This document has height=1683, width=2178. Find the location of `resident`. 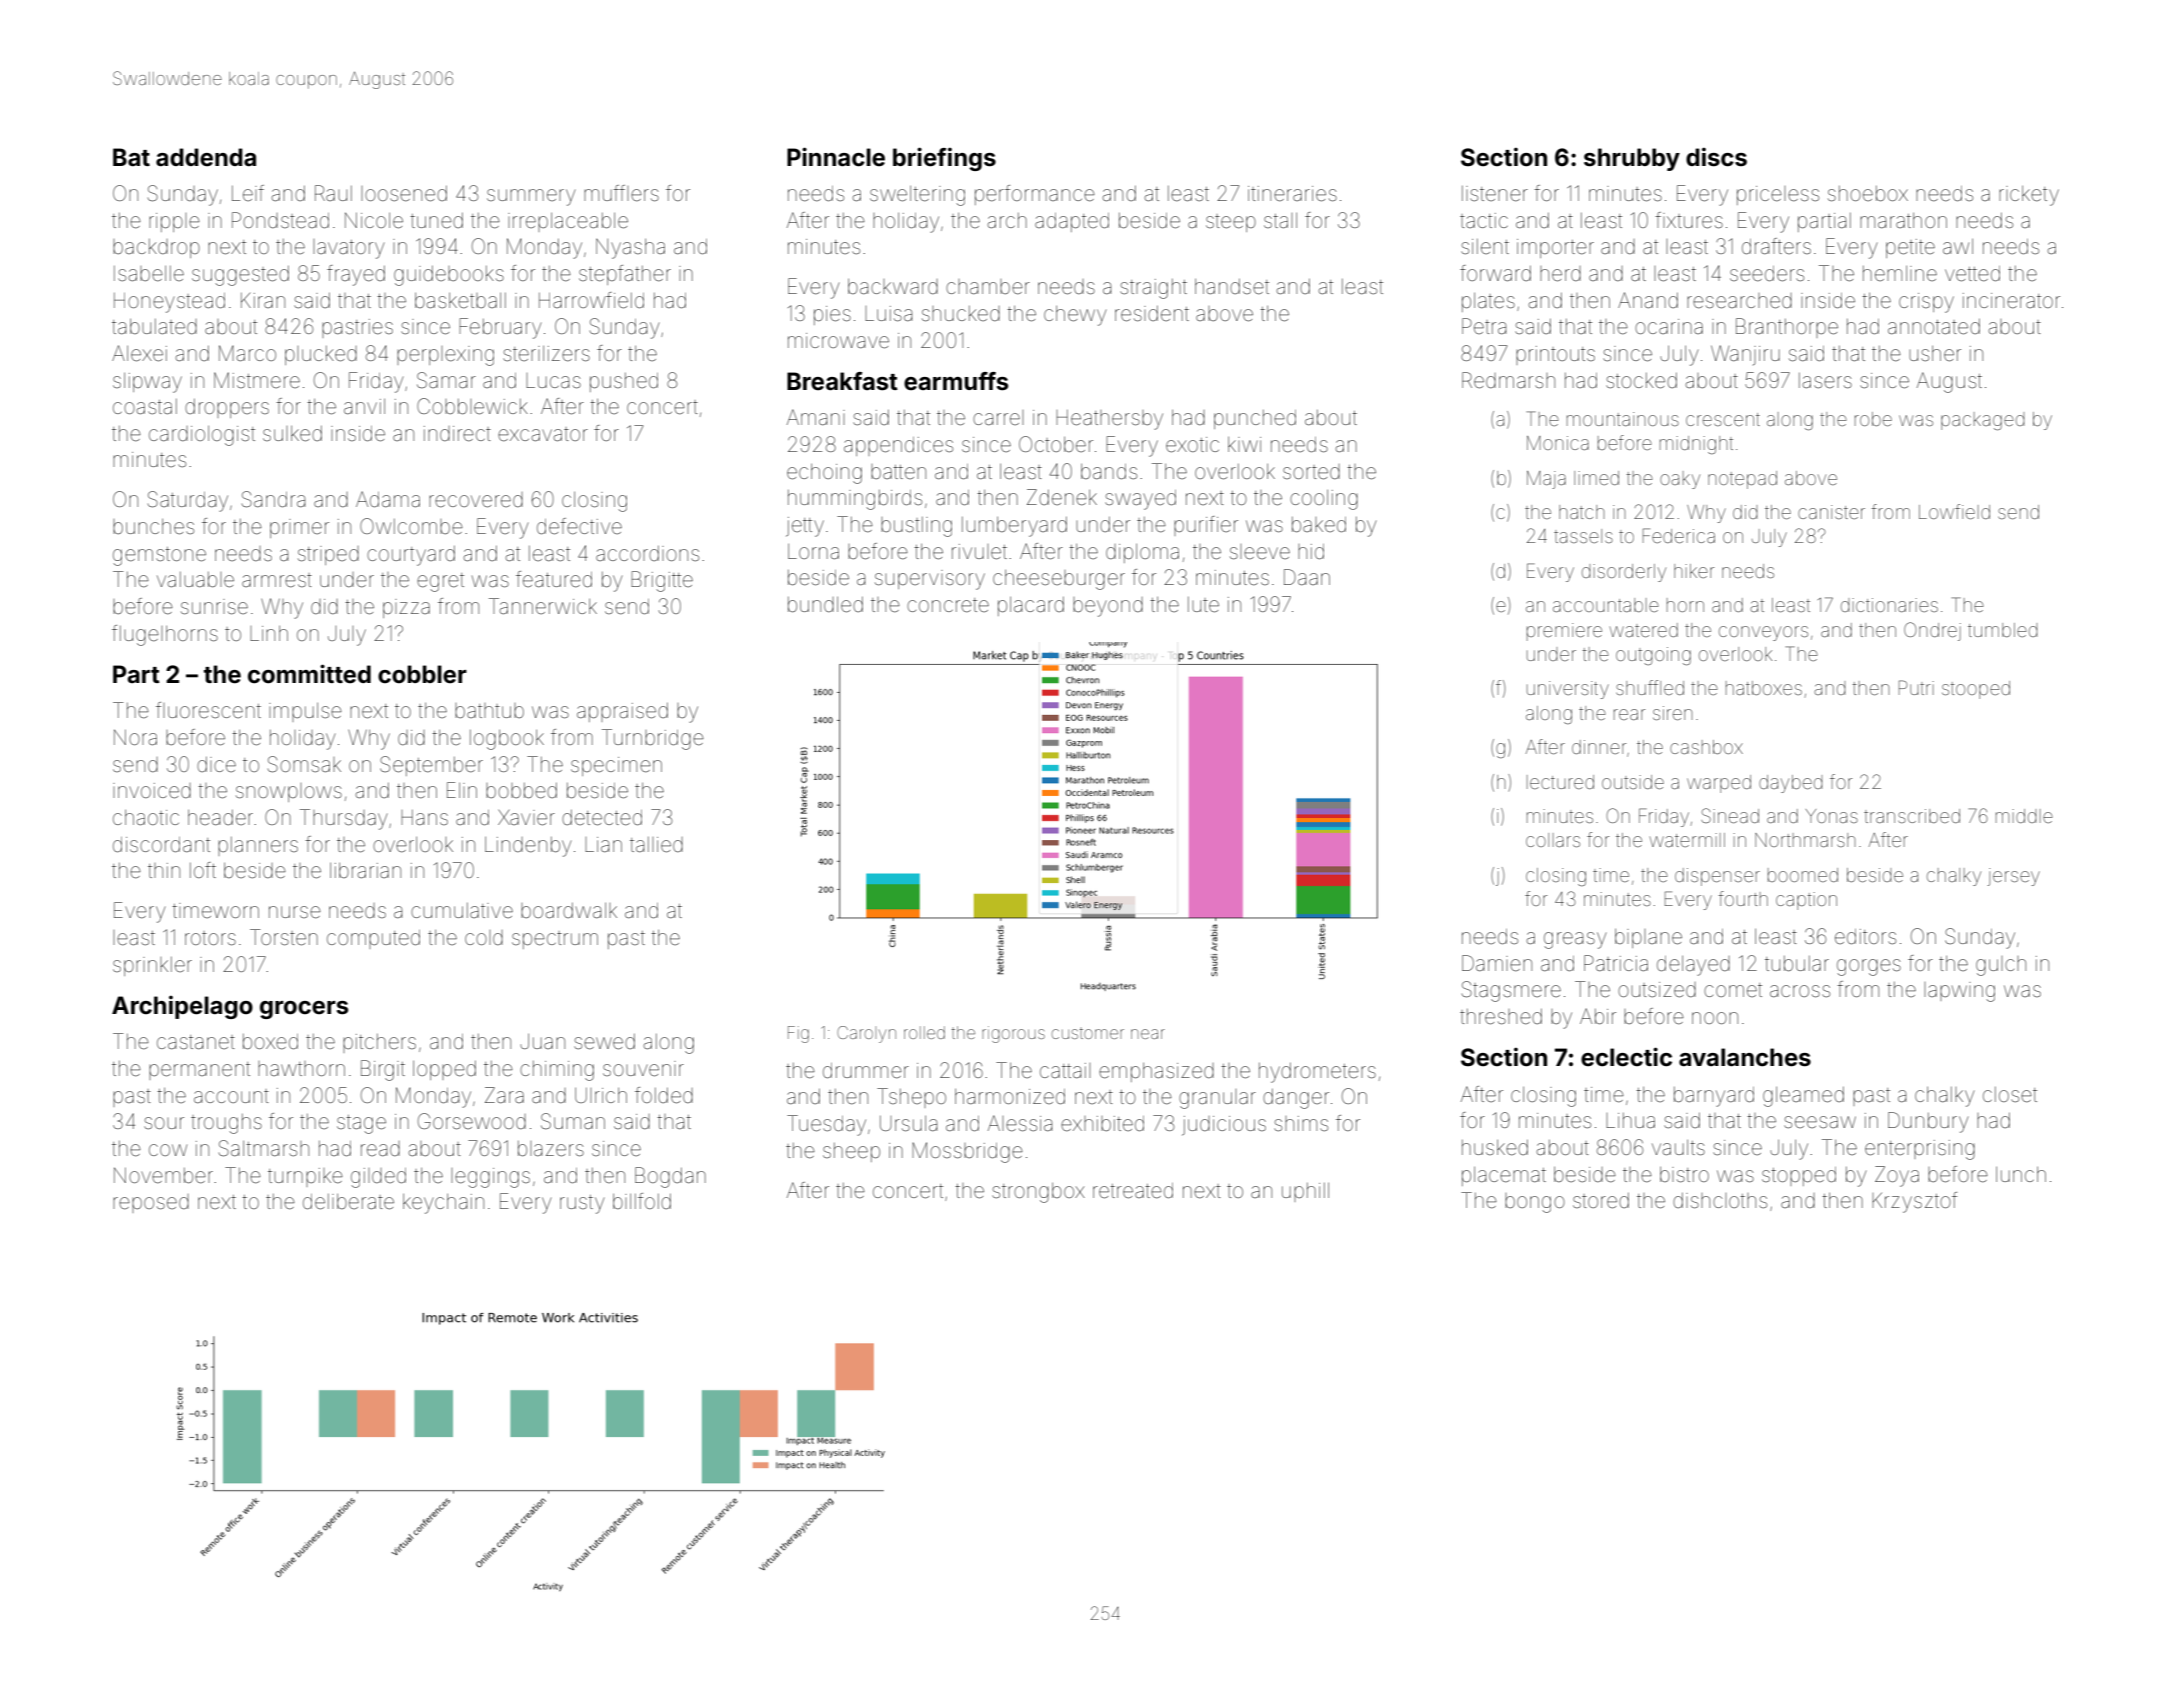

resident is located at coordinates (1152, 314).
